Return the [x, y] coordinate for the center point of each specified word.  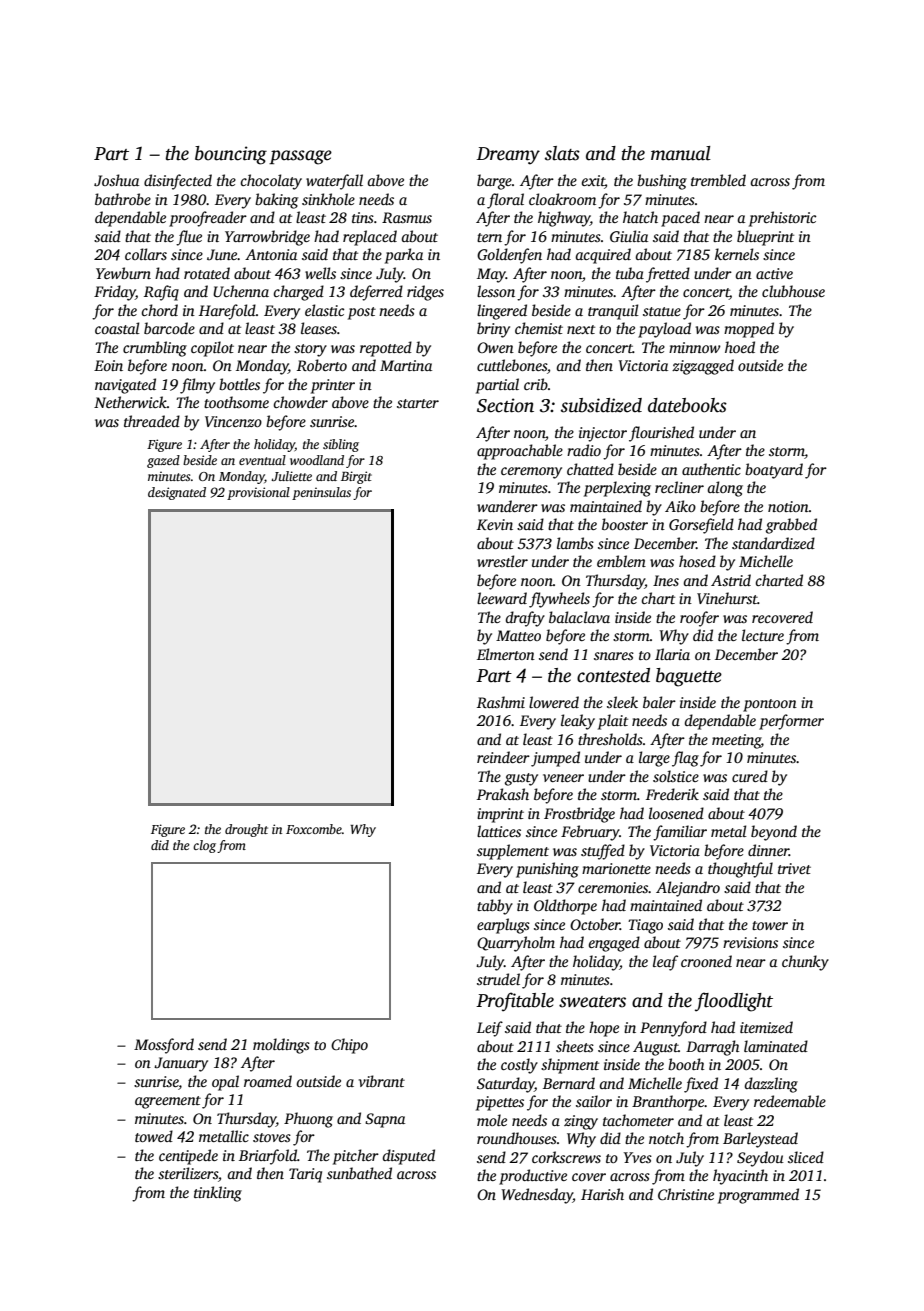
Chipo [349, 1046]
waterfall [334, 182]
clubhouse [793, 291]
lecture [763, 635]
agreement [168, 1102]
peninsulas [321, 493]
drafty [525, 619]
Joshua [116, 180]
